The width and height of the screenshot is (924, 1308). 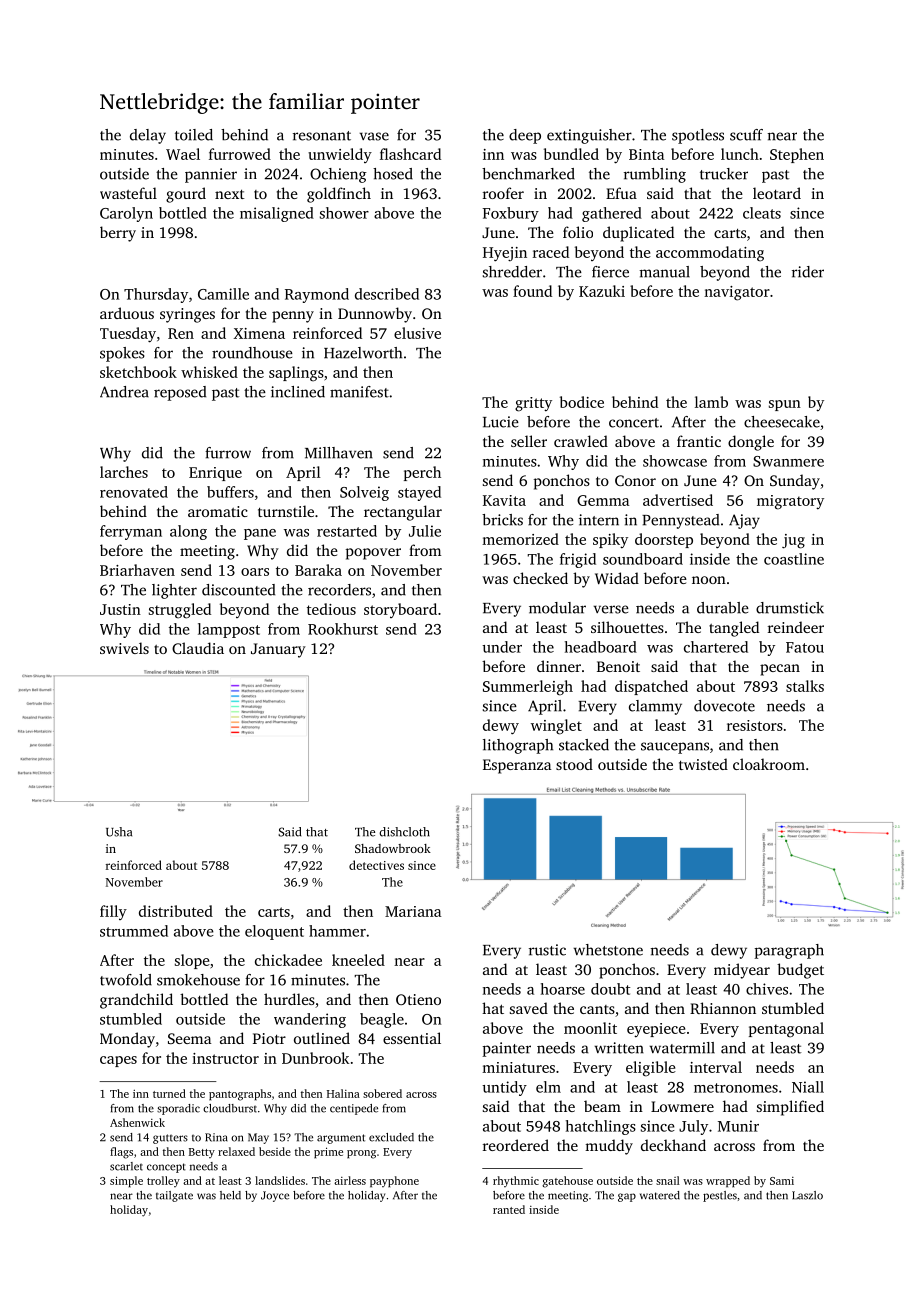 I want to click on miniatures, so click(x=518, y=1067).
